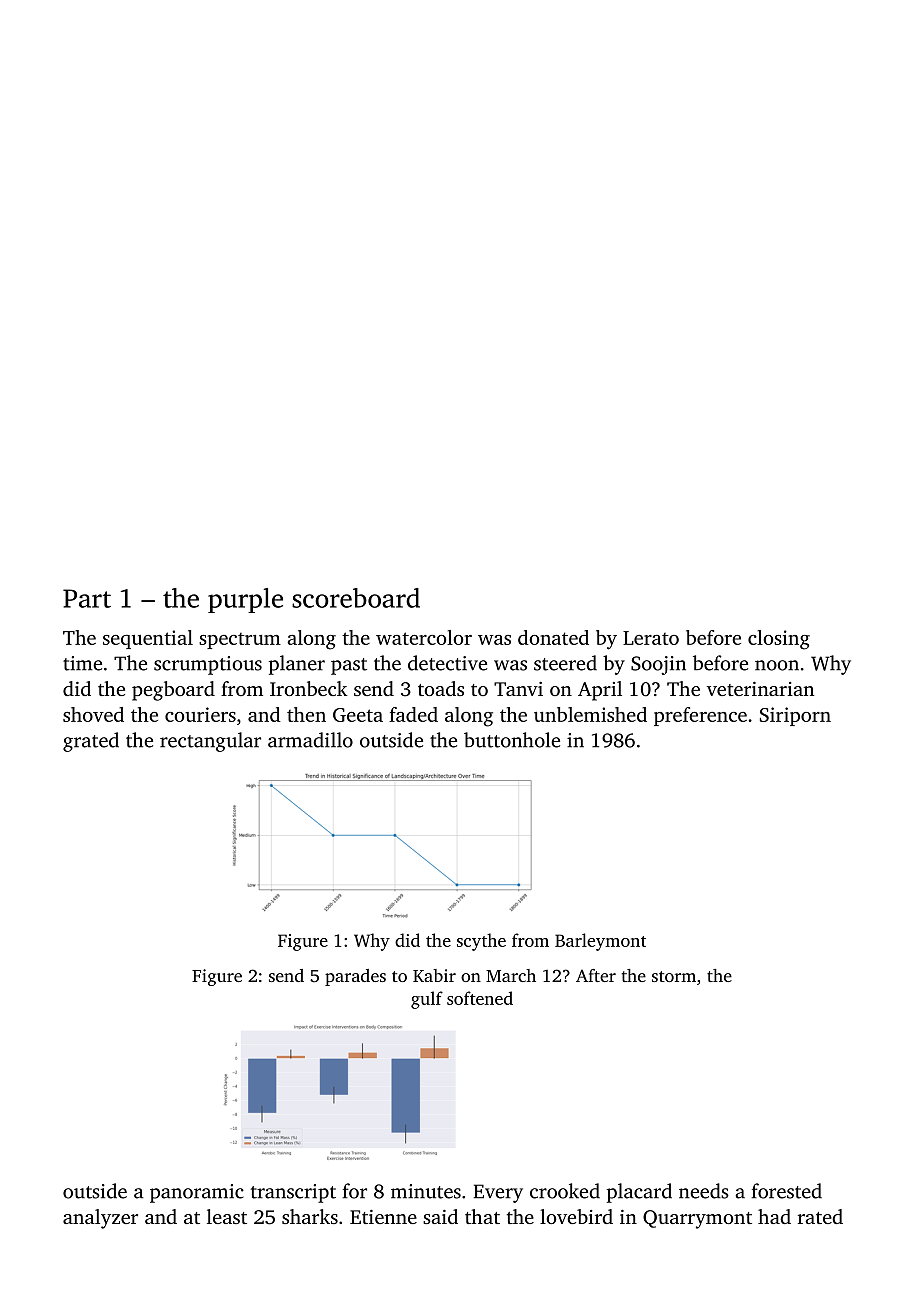 This document has width=924, height=1308. I want to click on panoramic, so click(197, 1193).
